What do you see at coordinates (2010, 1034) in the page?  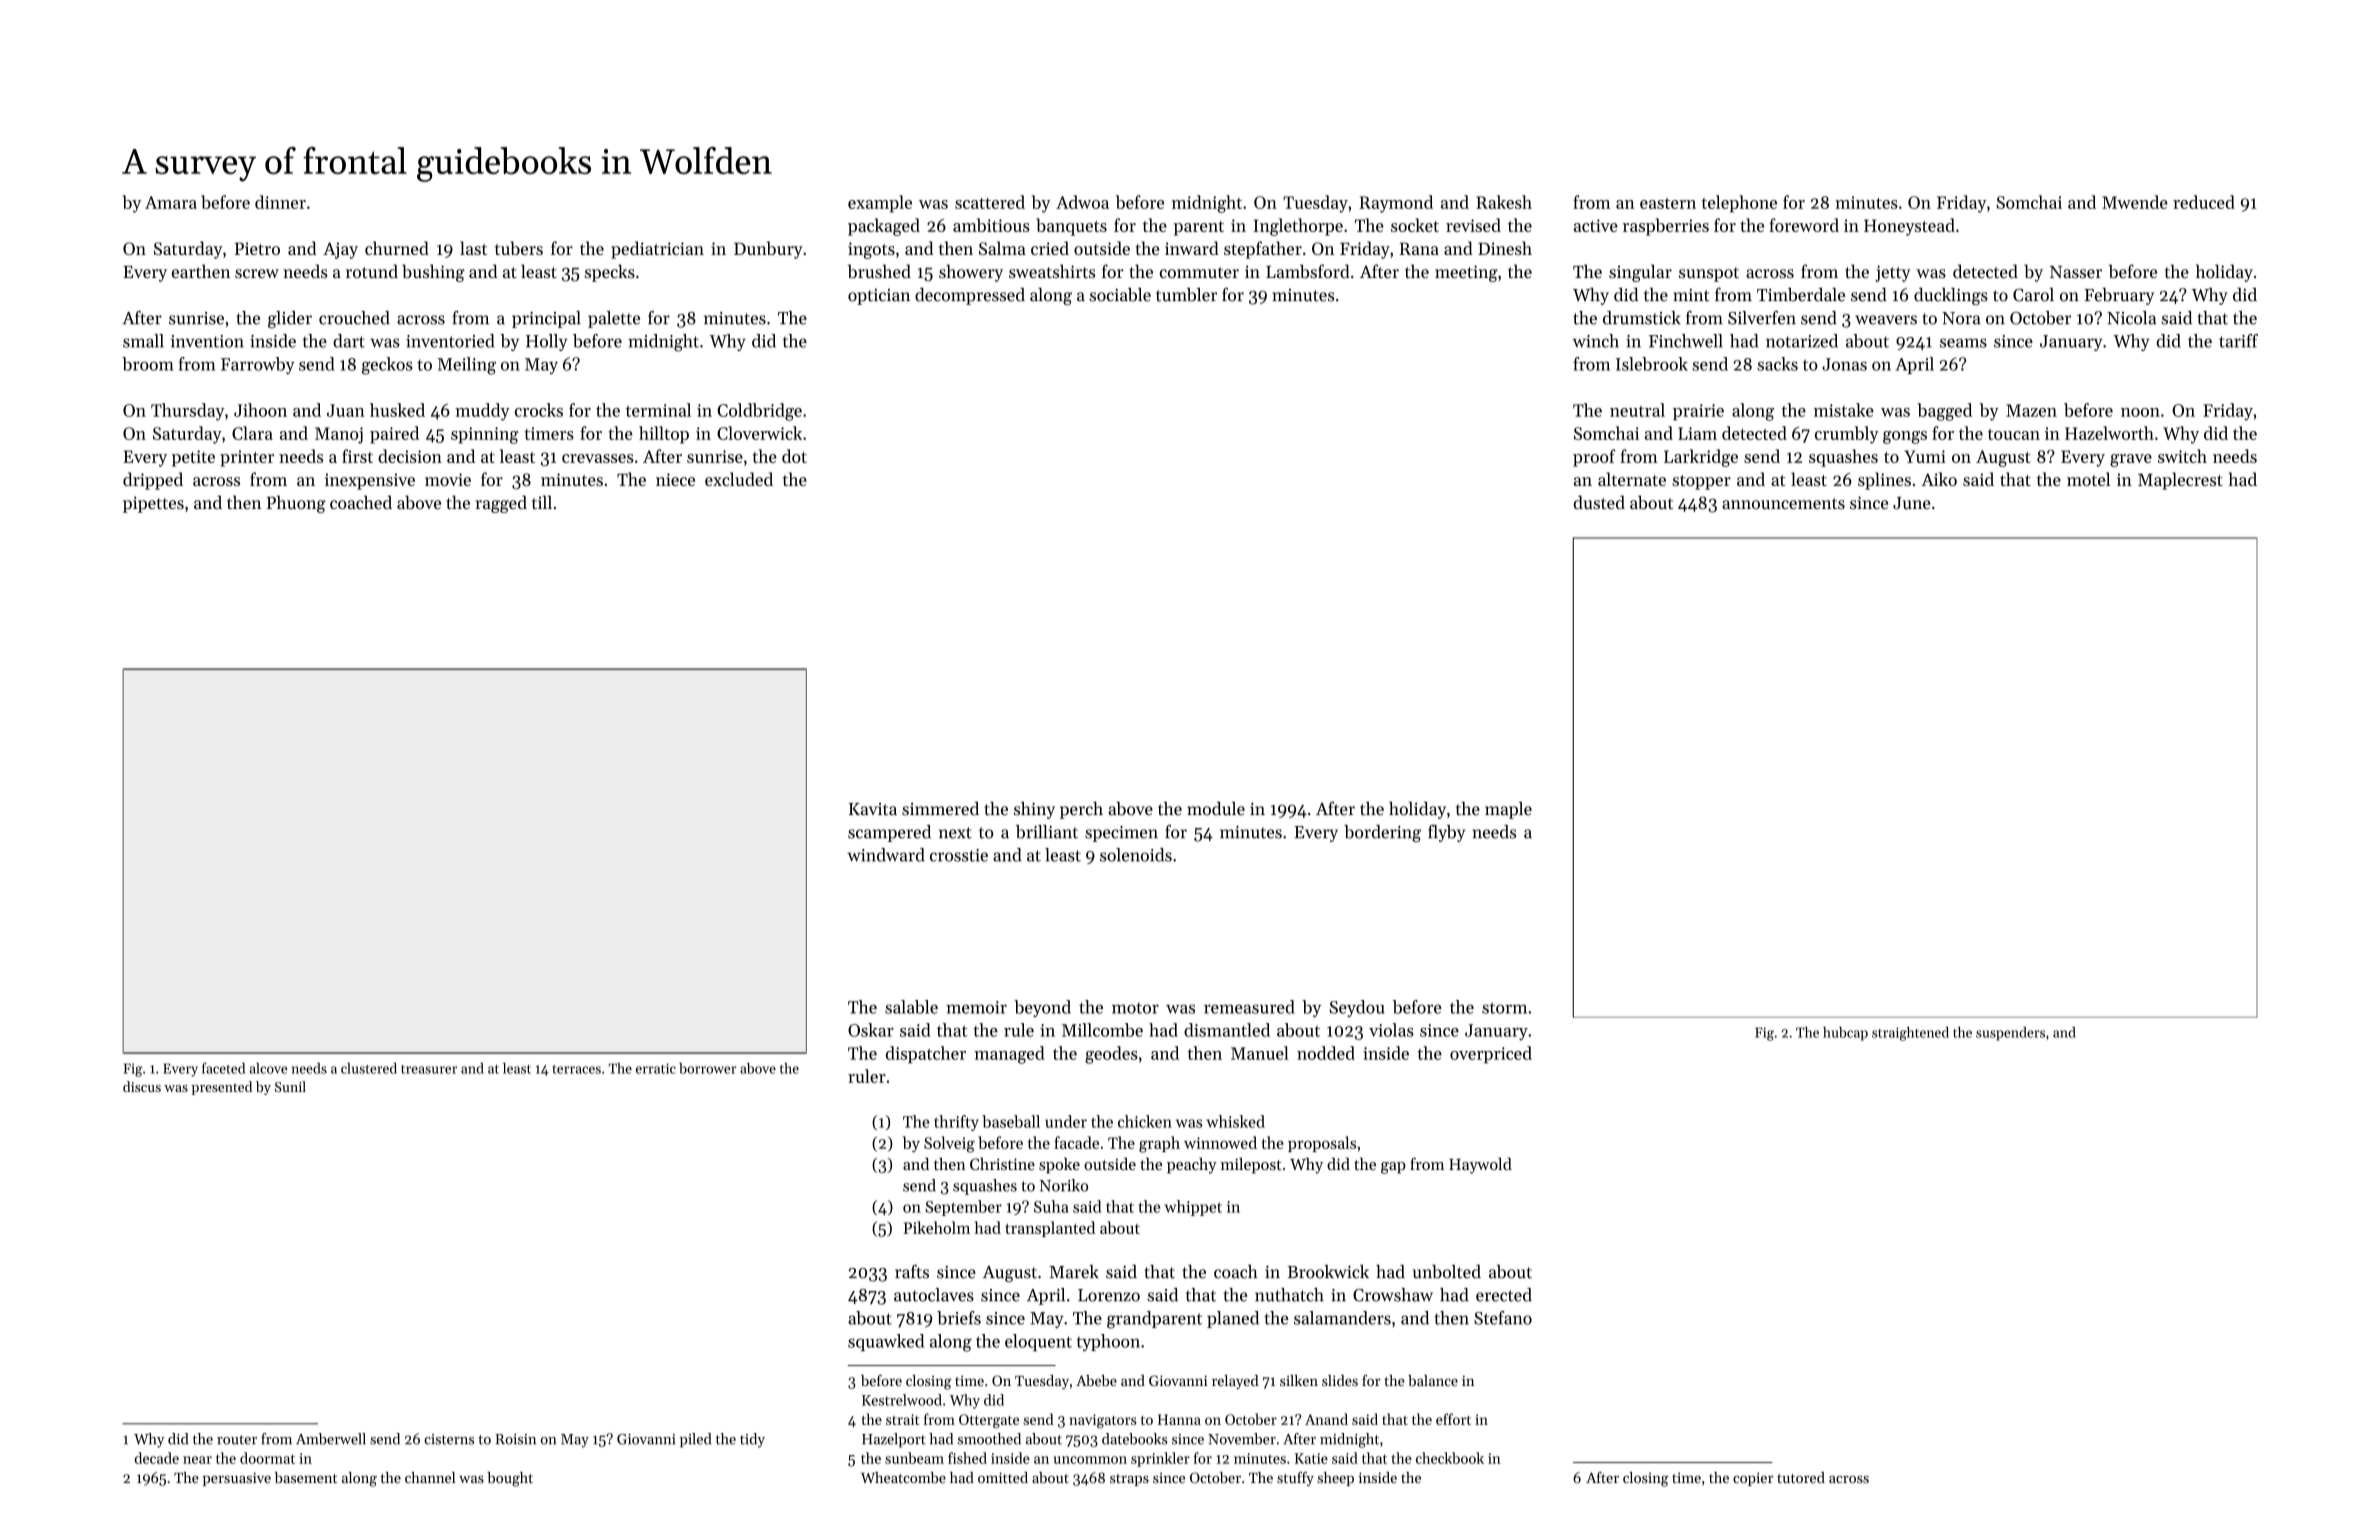 I see `suspenders` at bounding box center [2010, 1034].
